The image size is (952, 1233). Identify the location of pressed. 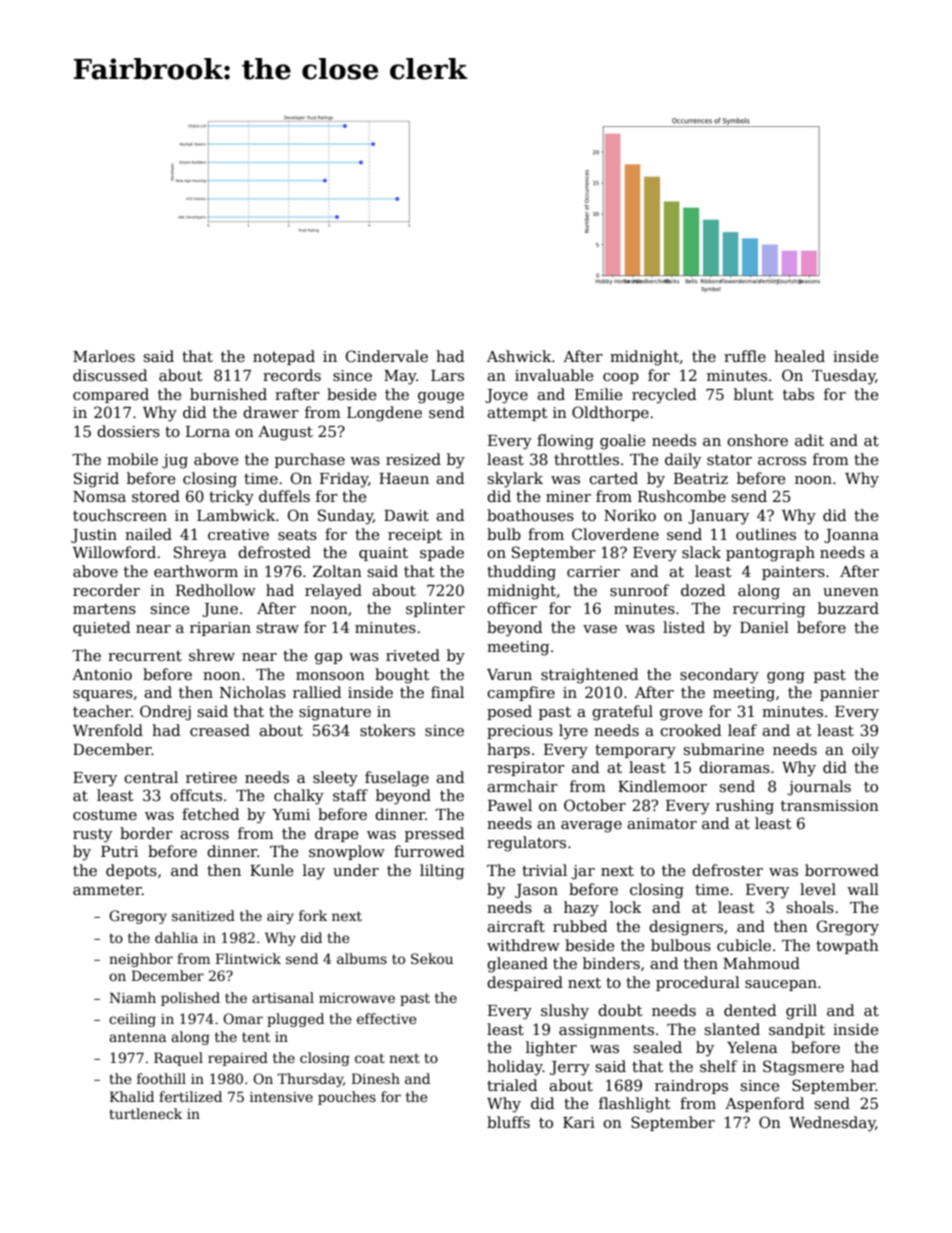
(434, 834).
